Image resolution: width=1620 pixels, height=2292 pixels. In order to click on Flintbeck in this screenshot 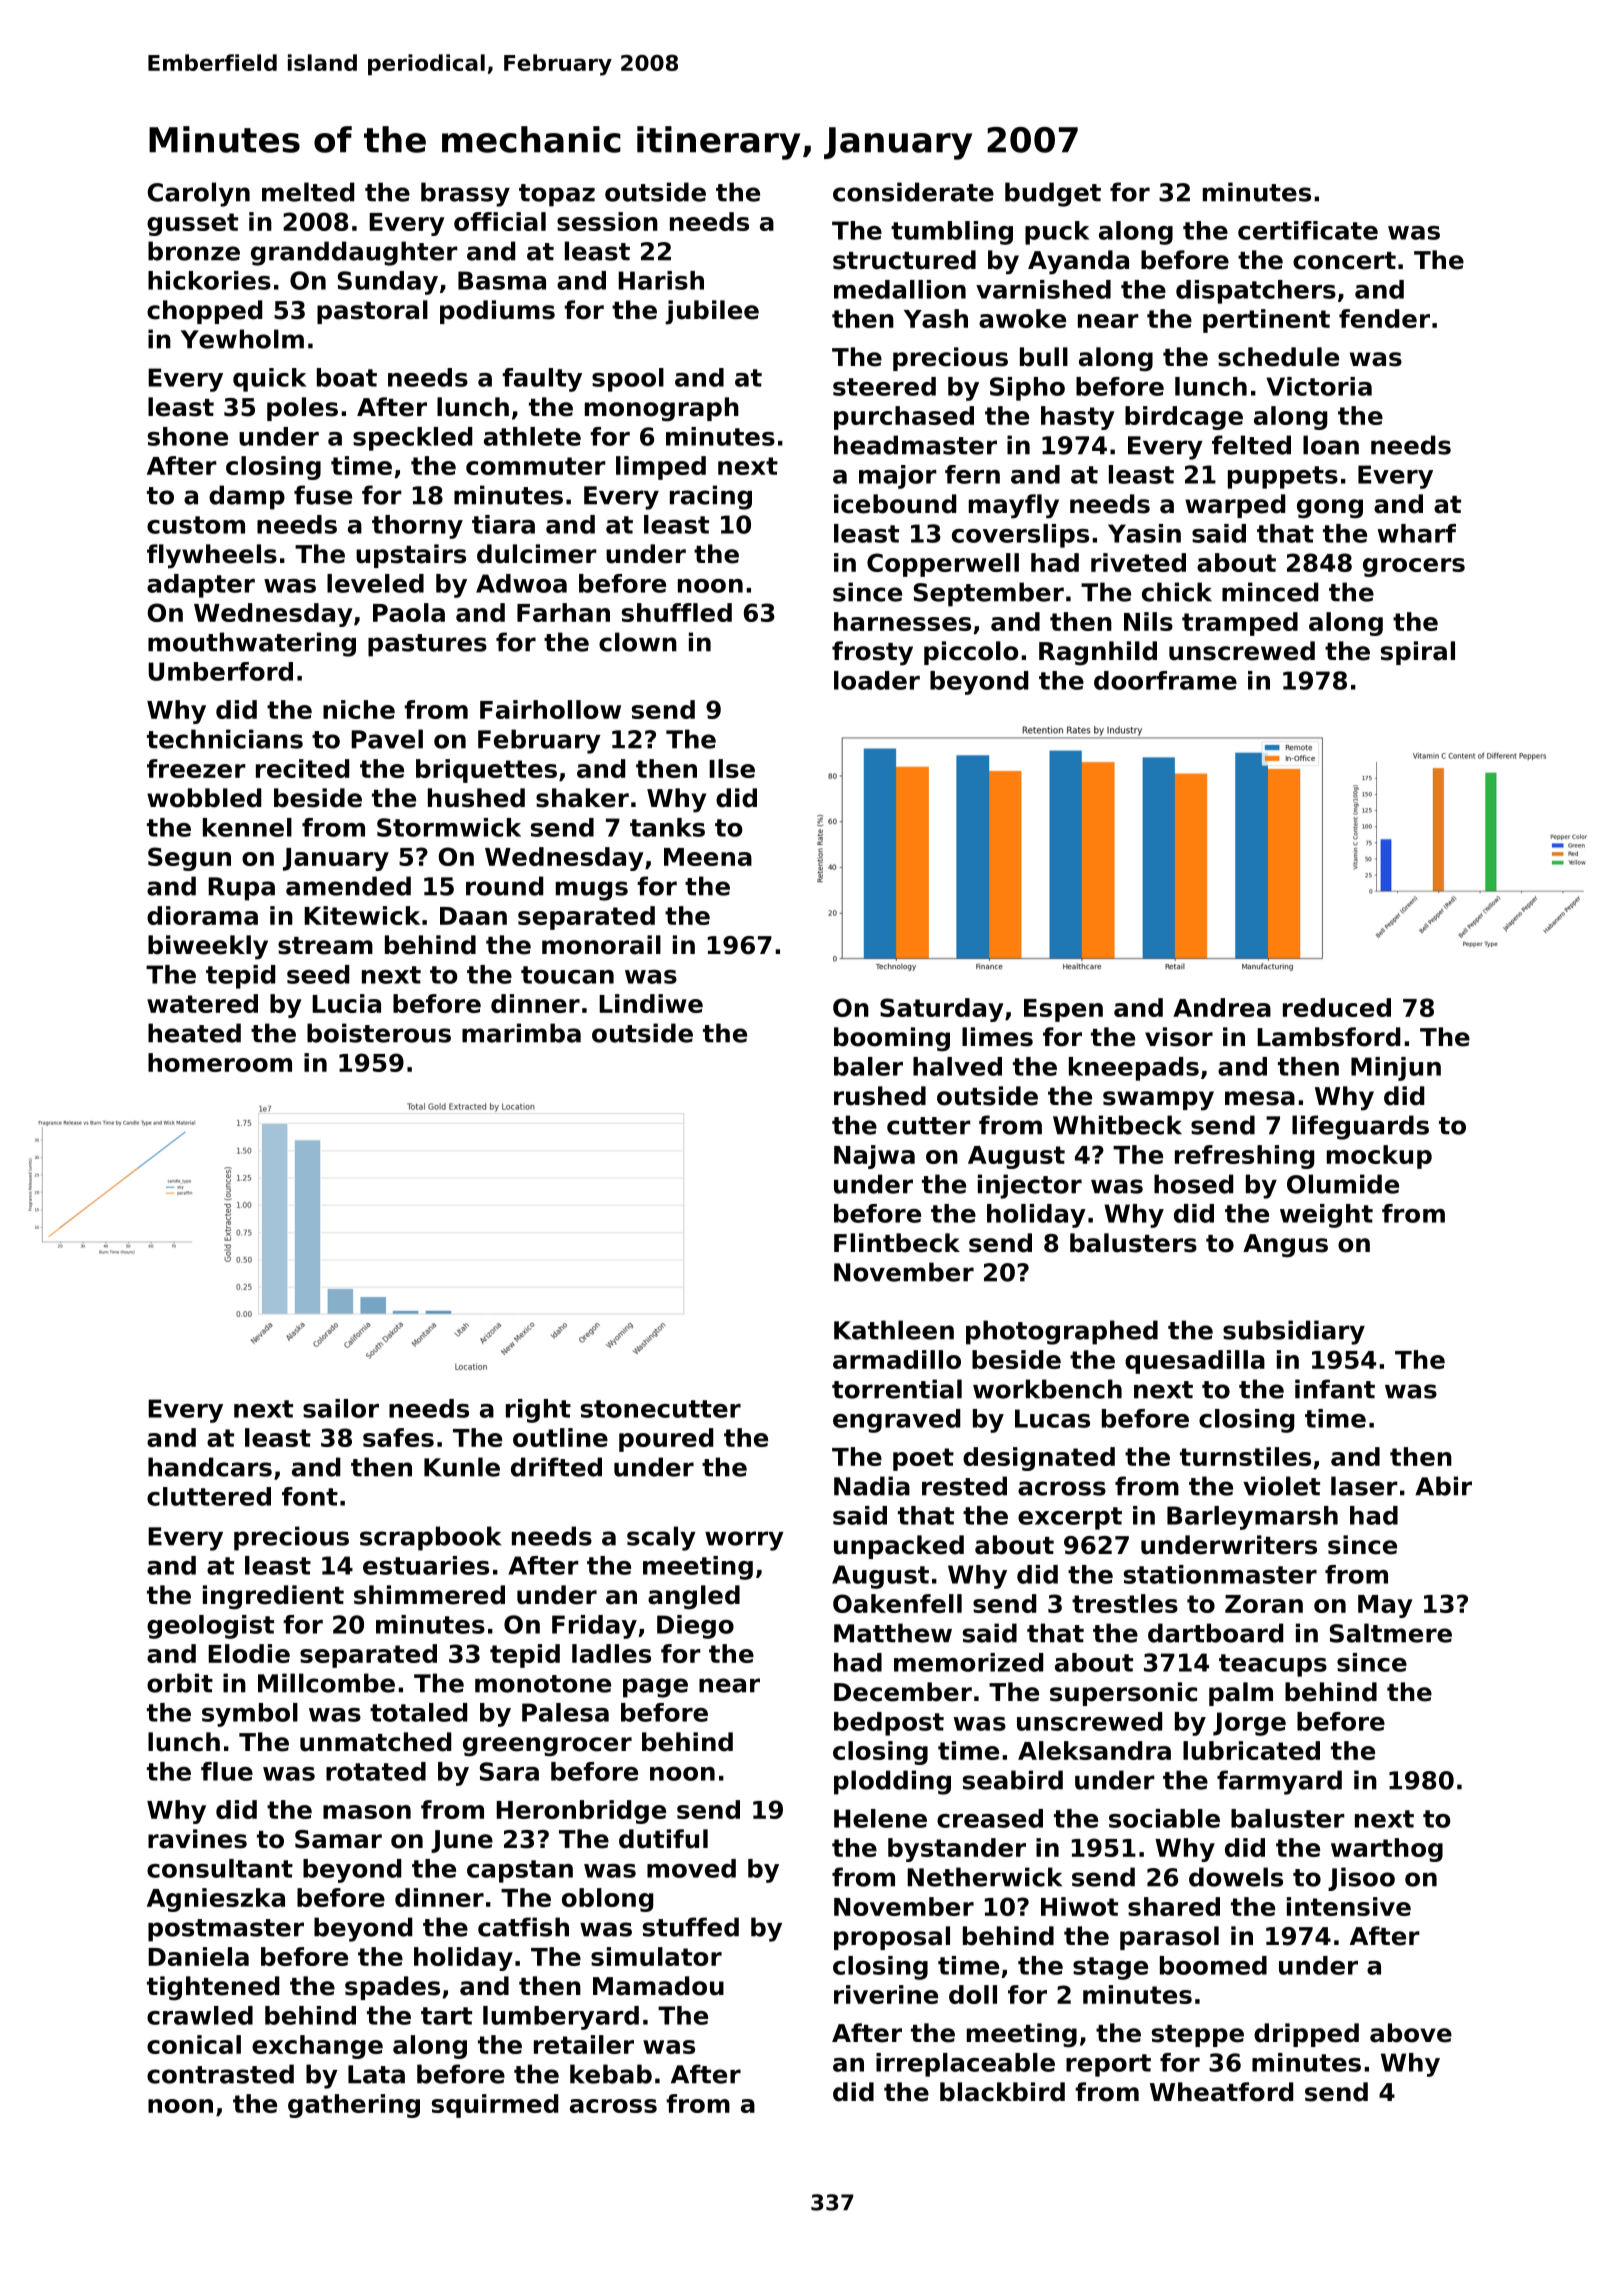, I will do `click(897, 1243)`.
